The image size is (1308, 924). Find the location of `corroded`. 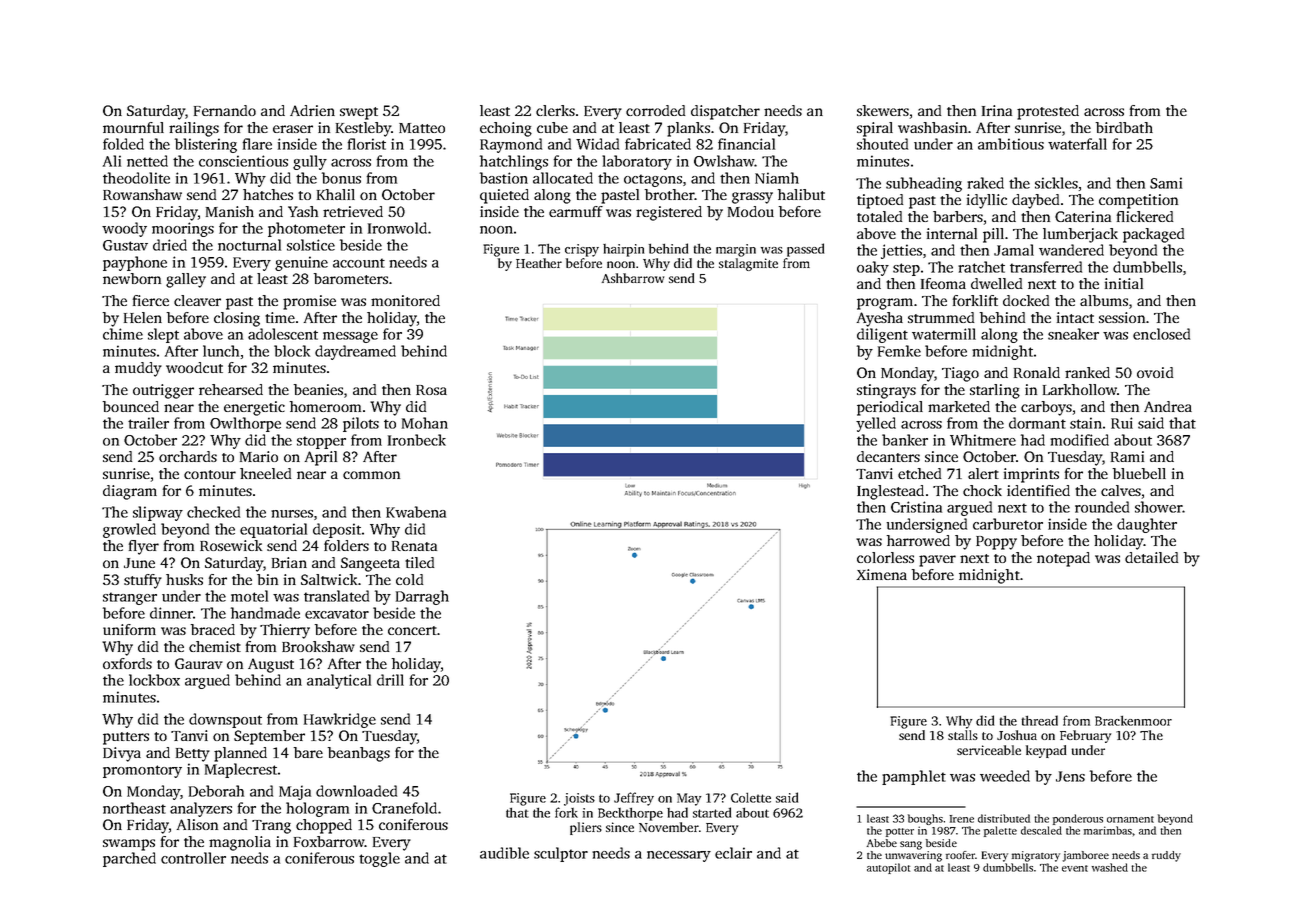

corroded is located at coordinates (655, 110).
